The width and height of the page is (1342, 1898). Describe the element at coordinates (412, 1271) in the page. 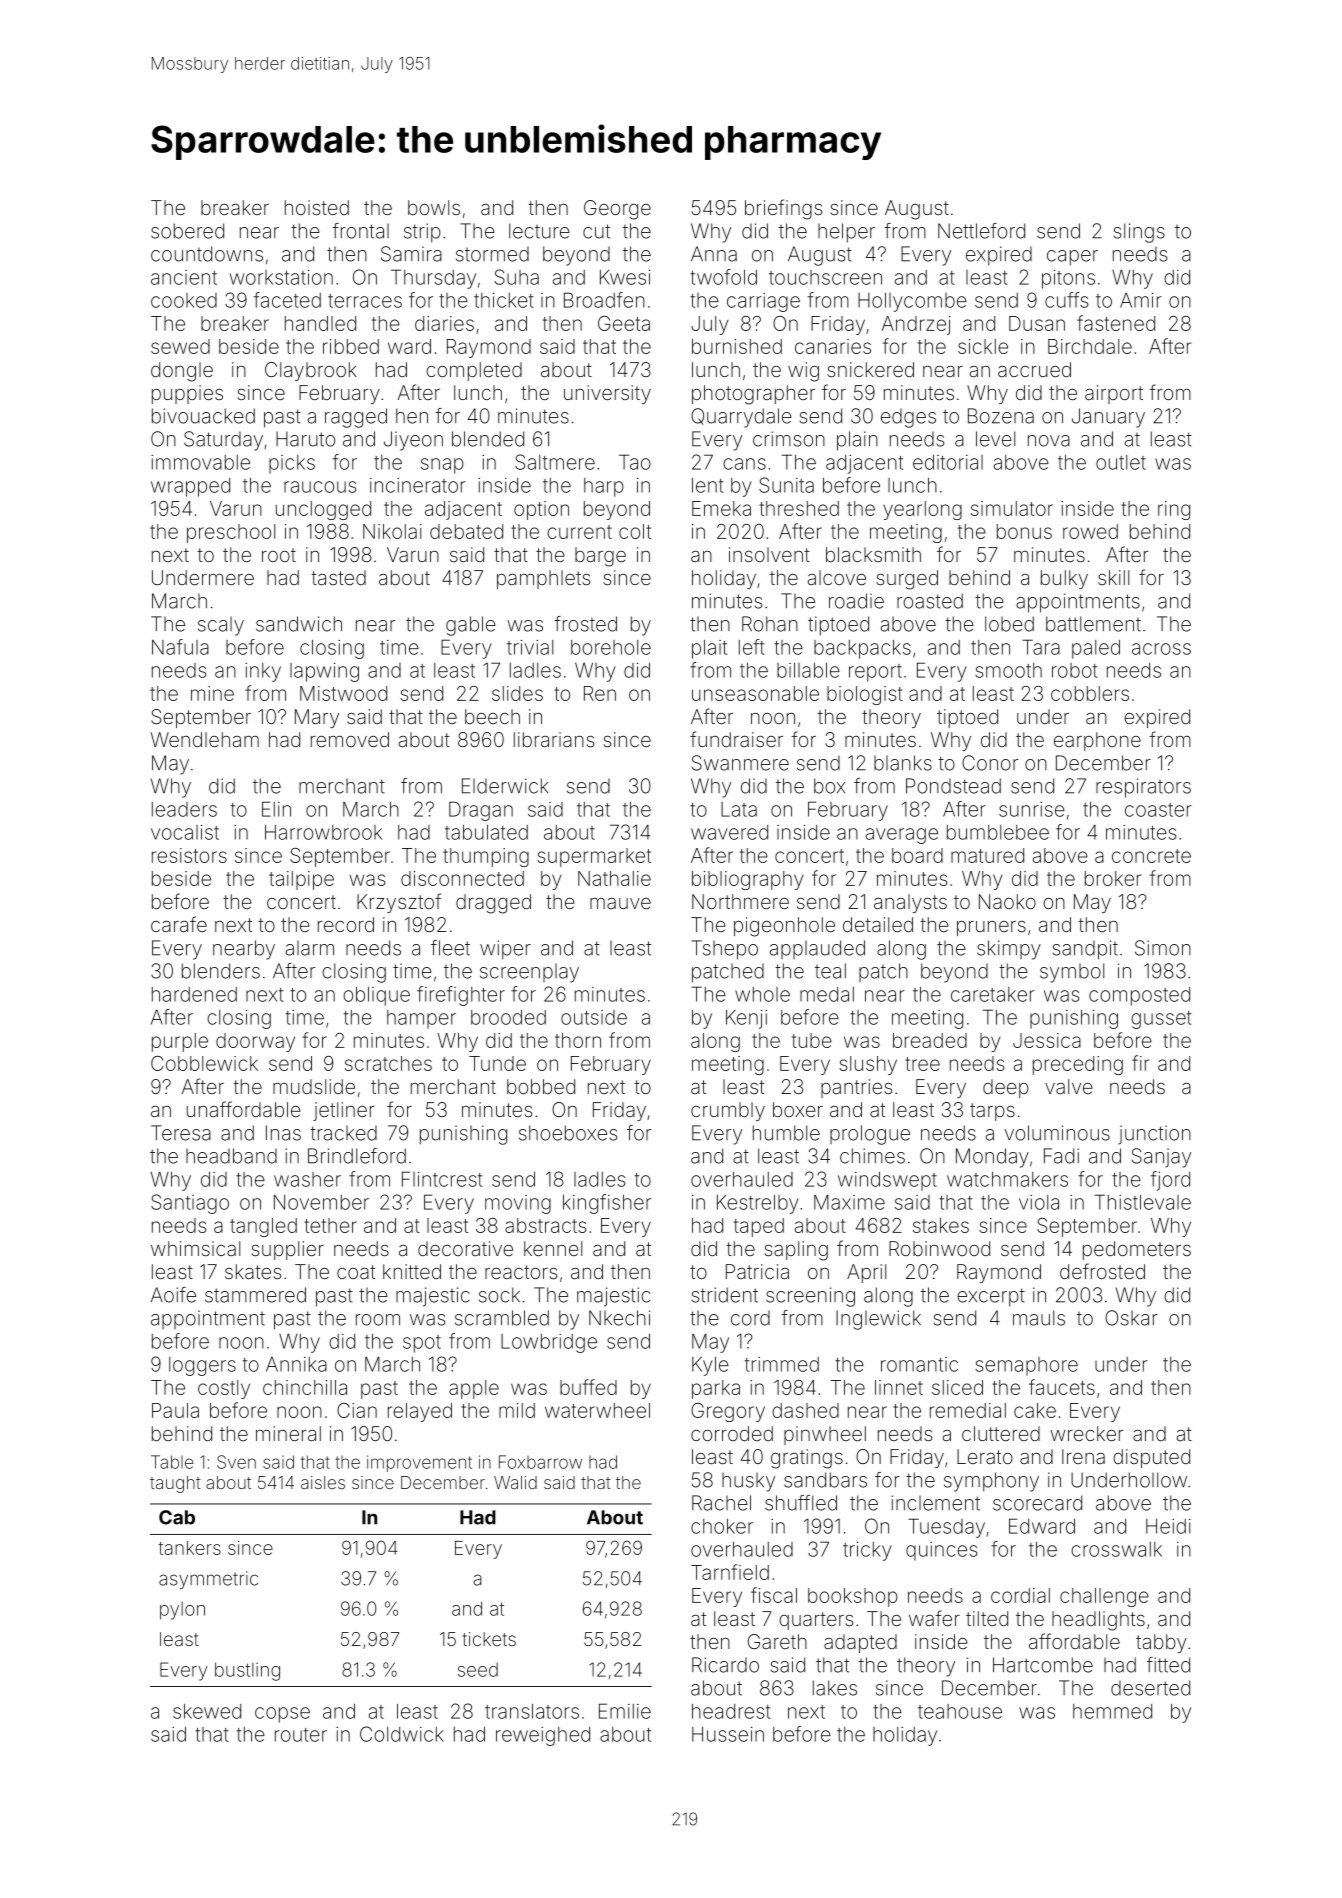

I see `knitted` at that location.
